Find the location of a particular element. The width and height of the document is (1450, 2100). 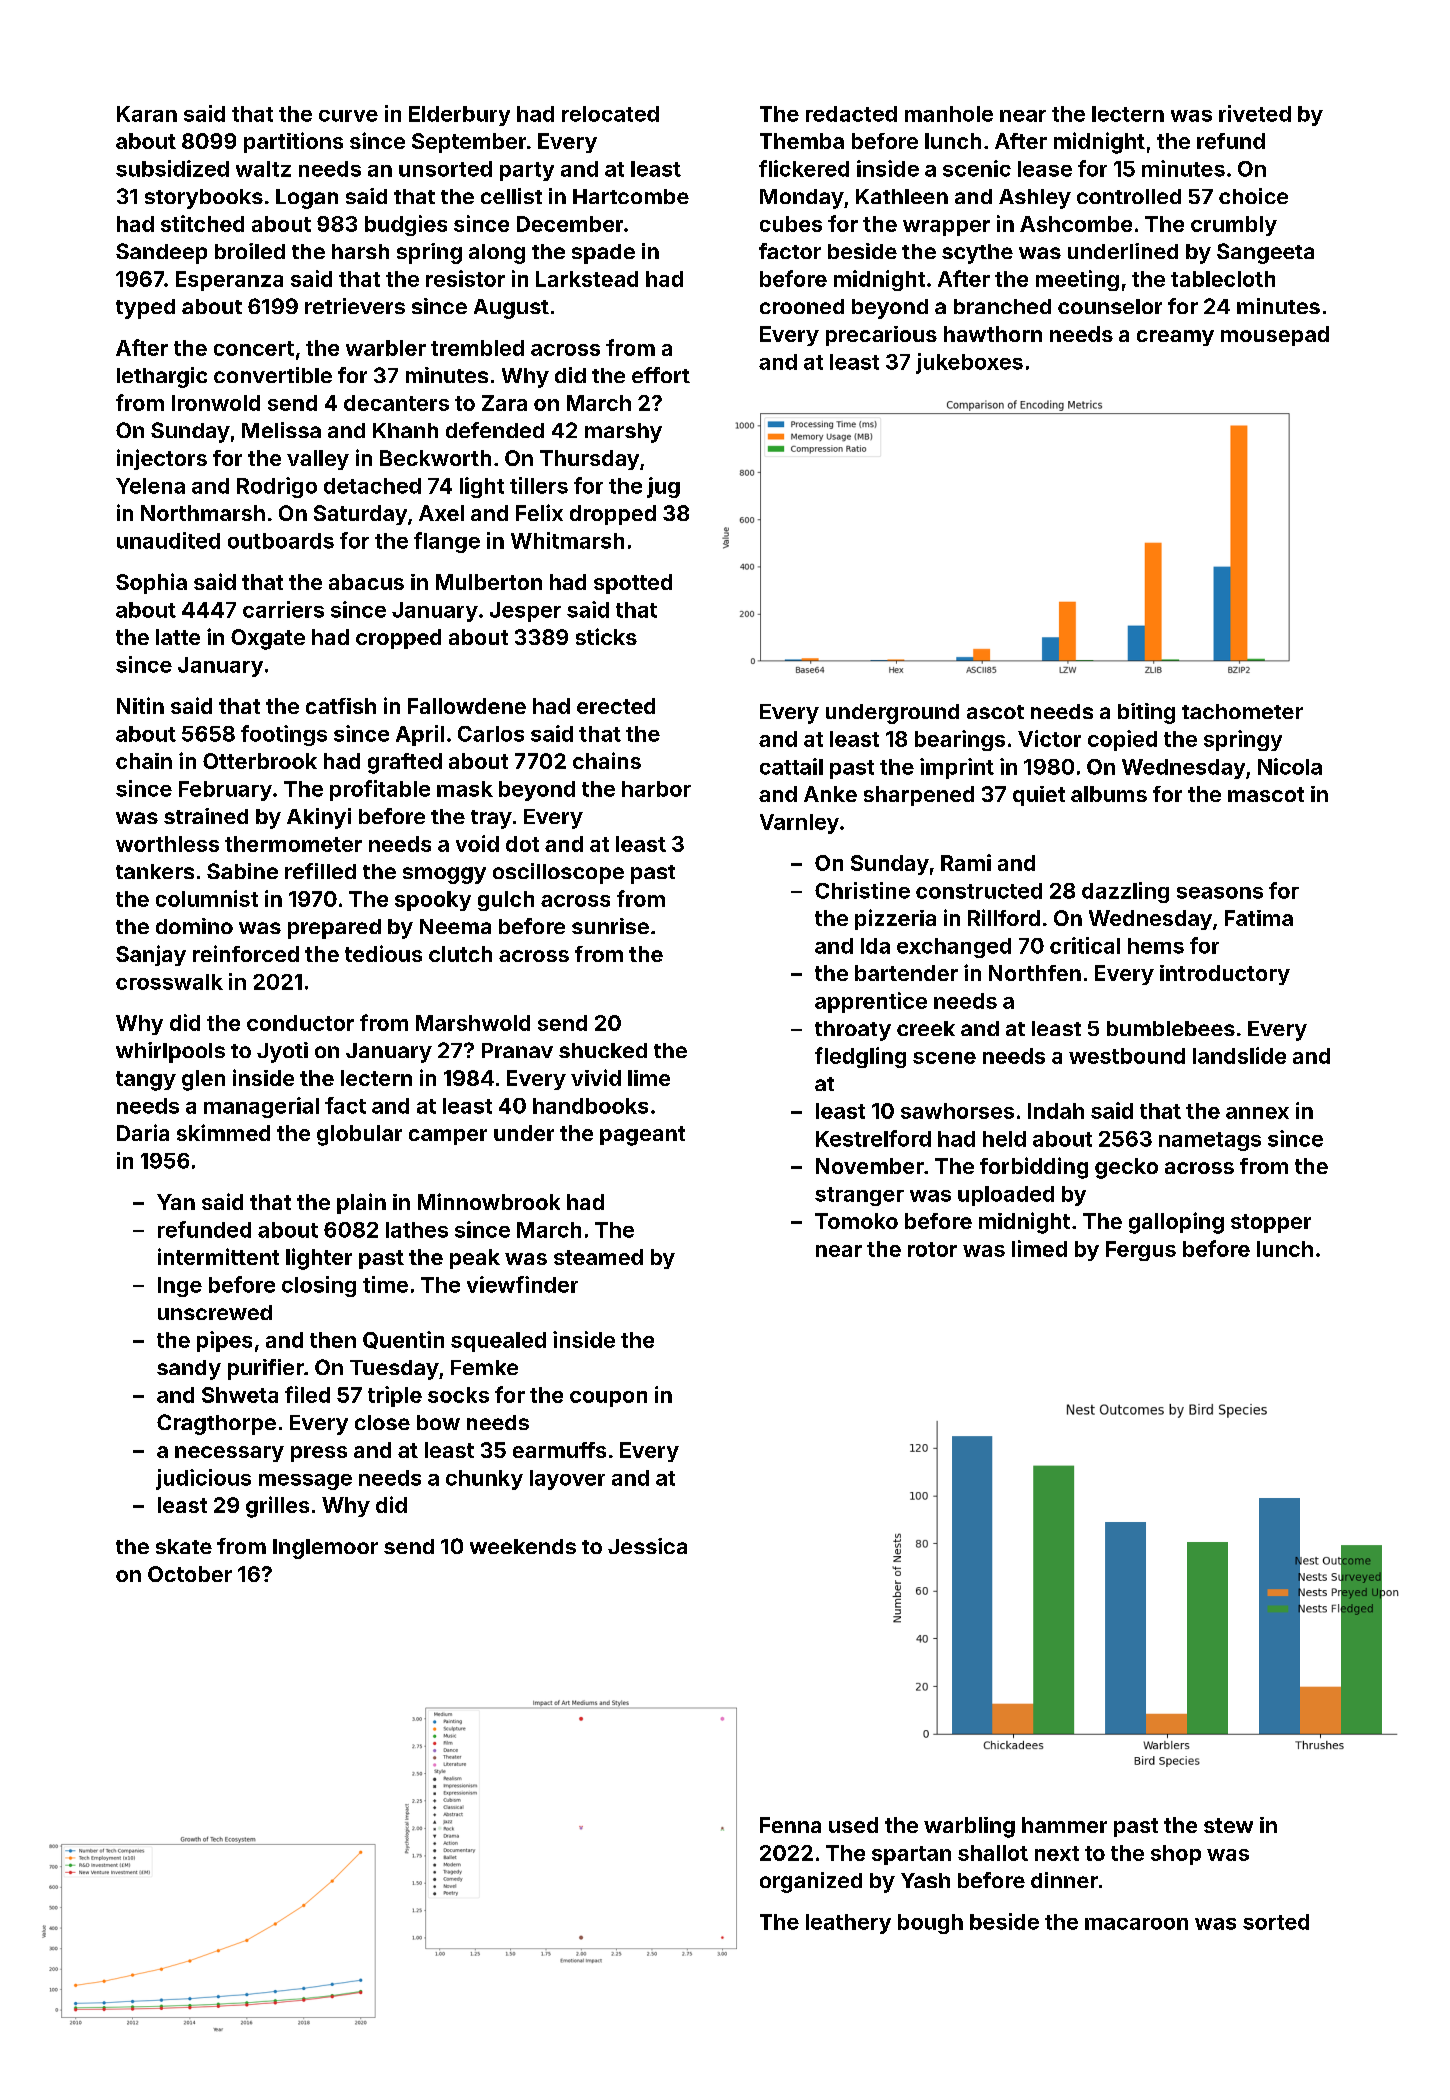

subsidized is located at coordinates (172, 168).
